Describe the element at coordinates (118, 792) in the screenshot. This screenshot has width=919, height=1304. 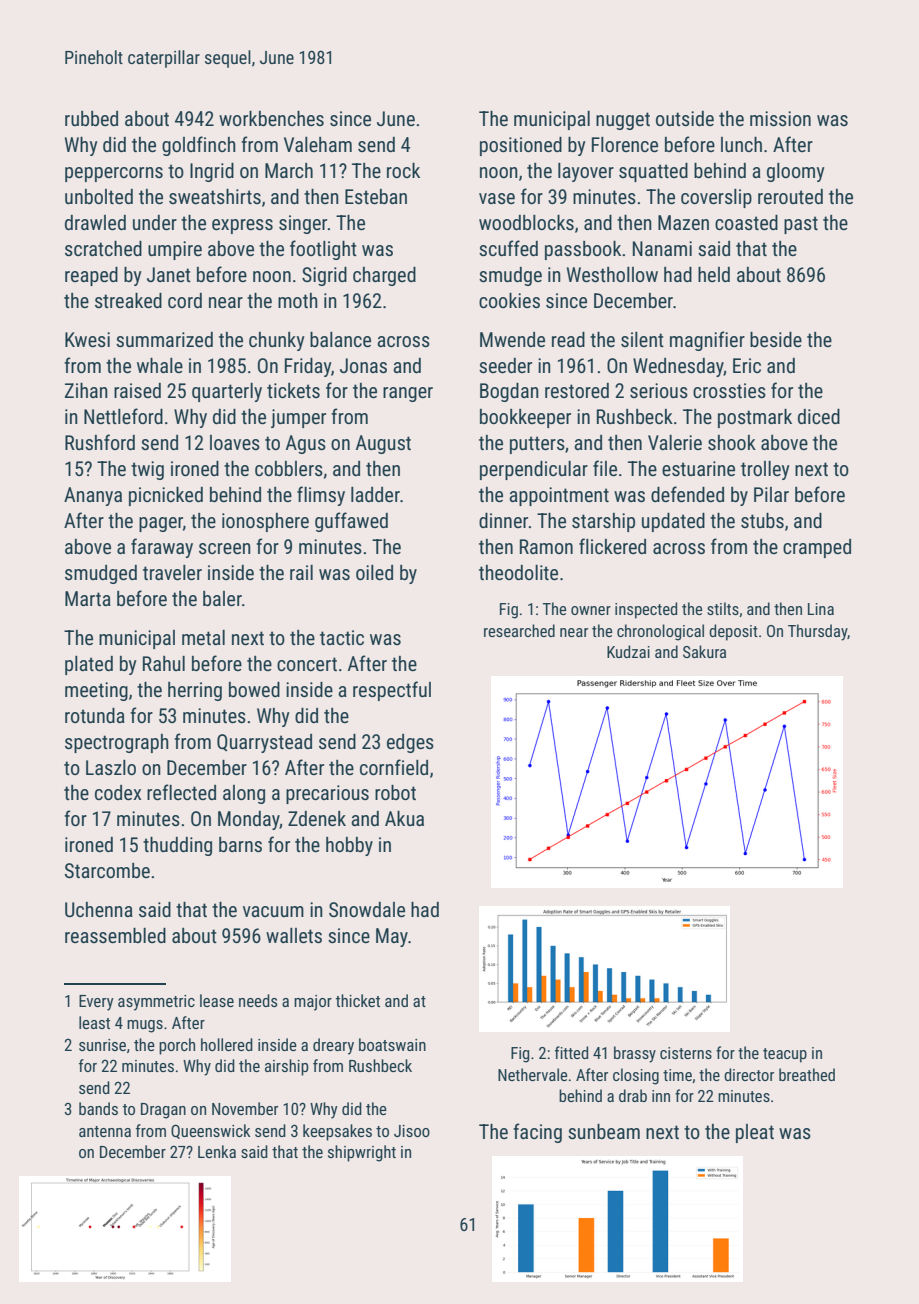
I see `codex` at that location.
